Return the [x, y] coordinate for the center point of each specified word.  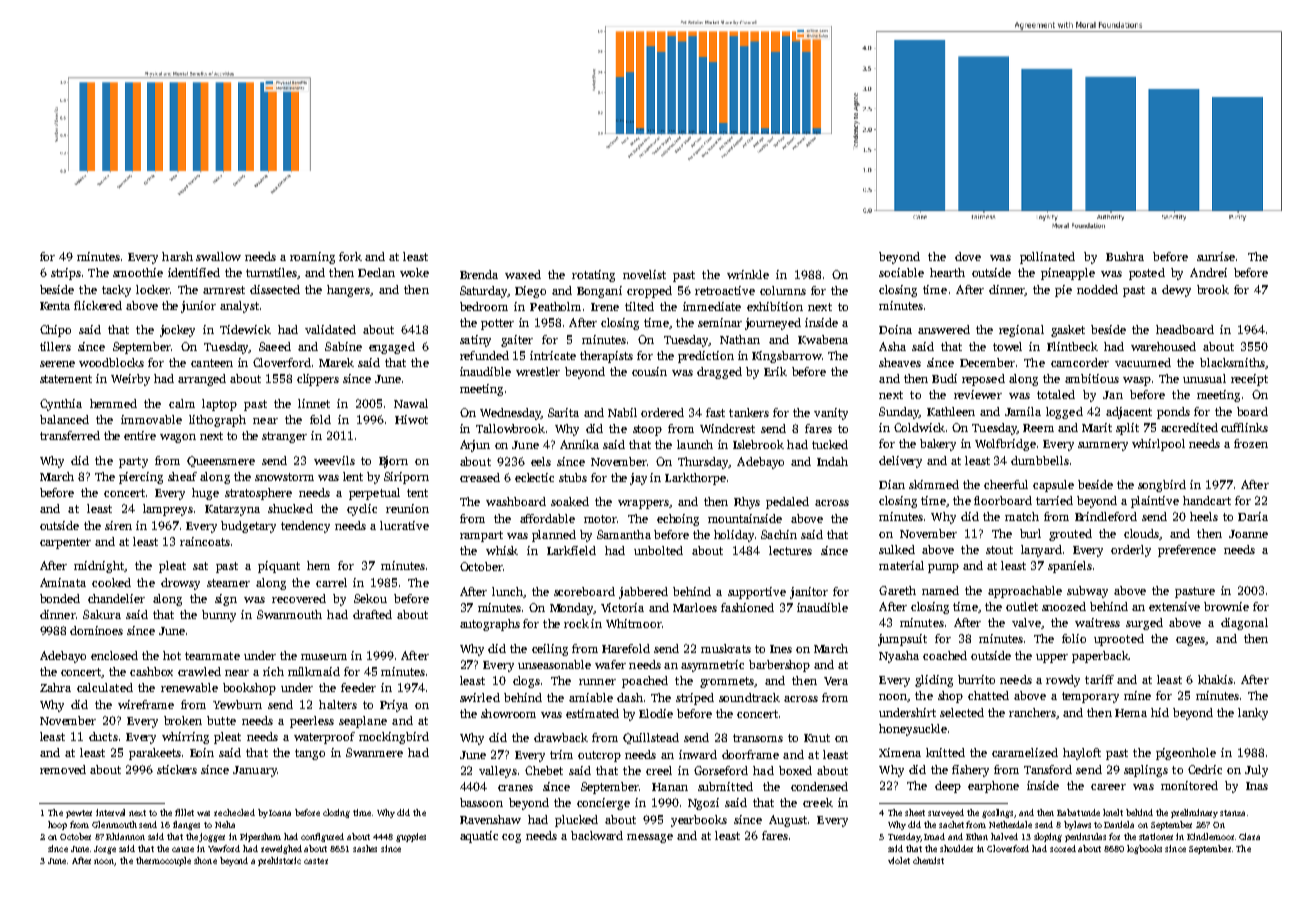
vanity [831, 414]
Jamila [1023, 411]
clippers [318, 380]
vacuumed [1143, 362]
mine [1137, 695]
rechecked [234, 812]
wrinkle [748, 274]
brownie [1226, 606]
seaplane [363, 722]
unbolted [658, 550]
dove [968, 256]
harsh [177, 256]
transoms [758, 738]
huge [205, 494]
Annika [579, 444]
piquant [279, 567]
